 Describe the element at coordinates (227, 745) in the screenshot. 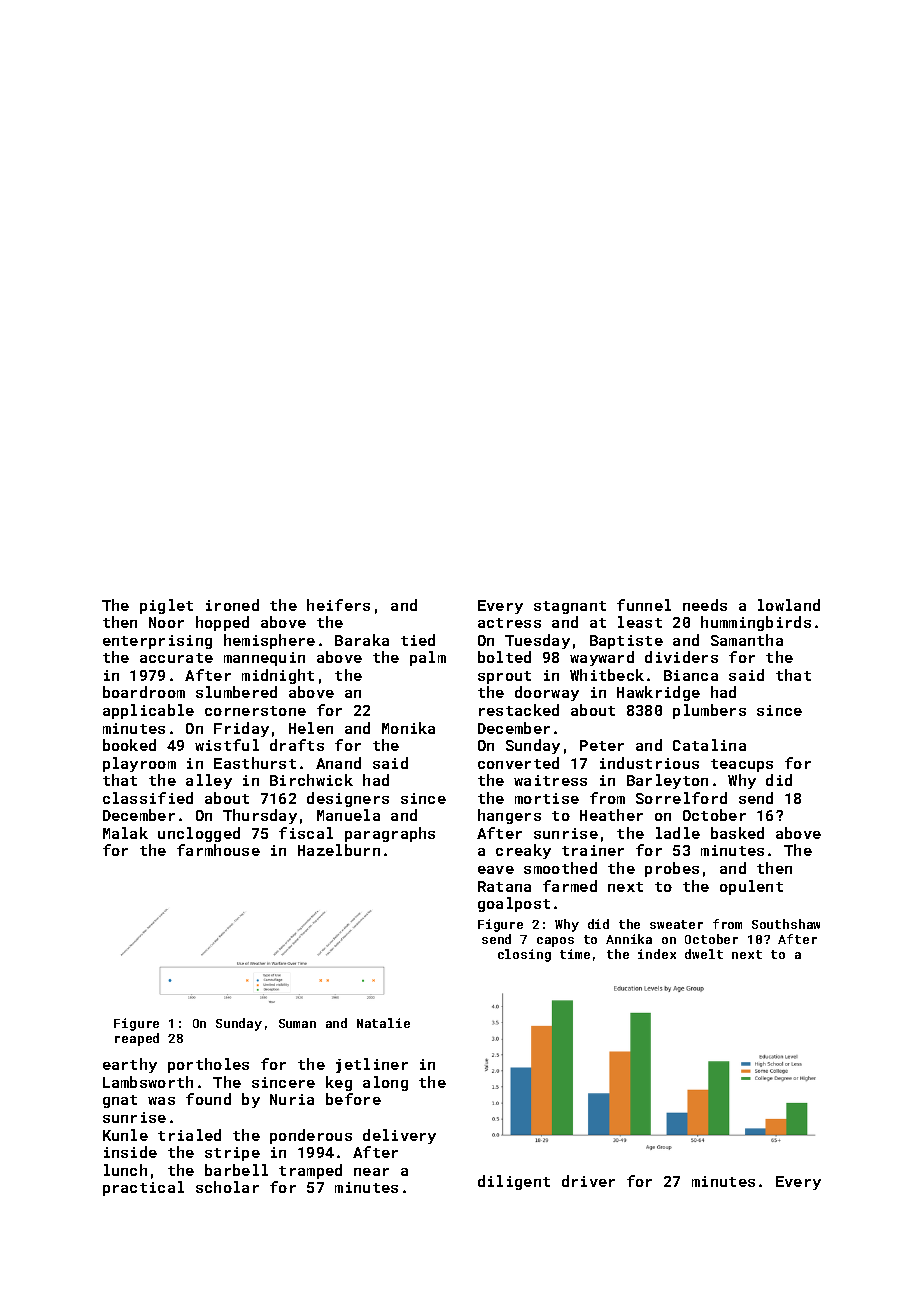

I see `wistful` at that location.
